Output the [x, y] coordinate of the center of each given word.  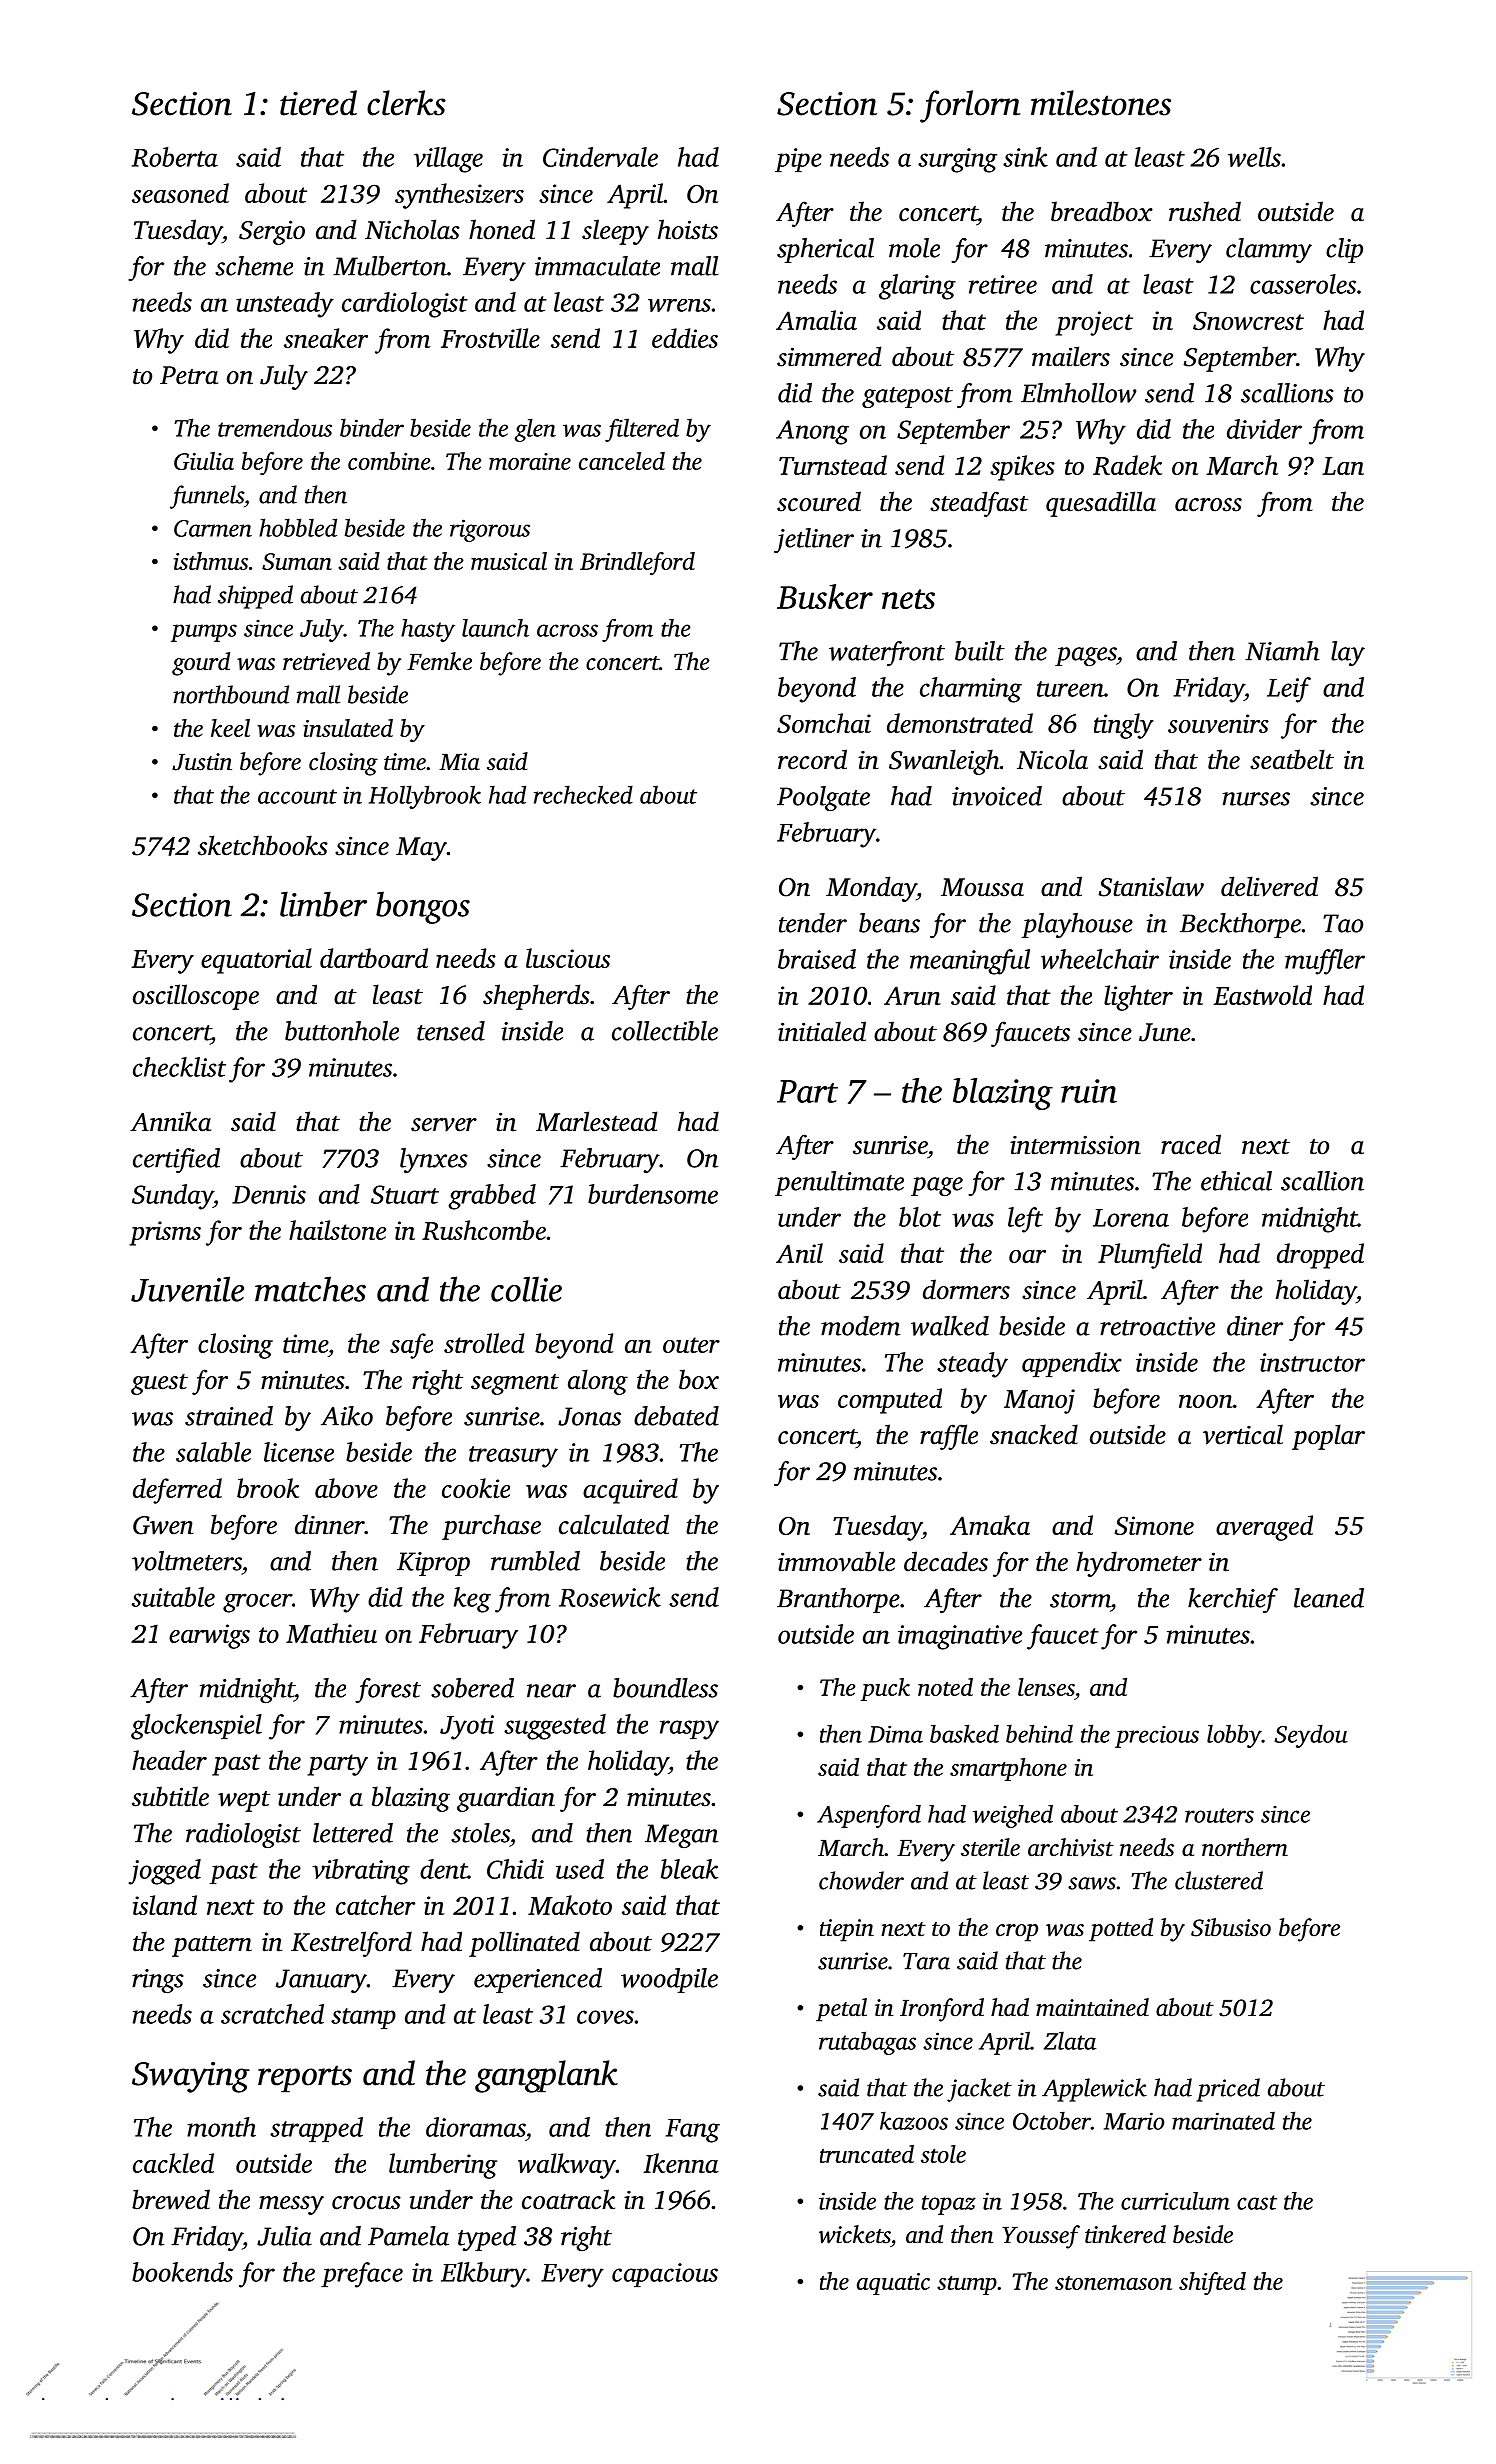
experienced [538, 1980]
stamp [363, 2018]
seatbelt [1292, 759]
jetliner [814, 540]
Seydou [1311, 1736]
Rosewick [610, 1597]
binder [372, 427]
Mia [459, 762]
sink [1025, 157]
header [169, 1760]
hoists [688, 229]
